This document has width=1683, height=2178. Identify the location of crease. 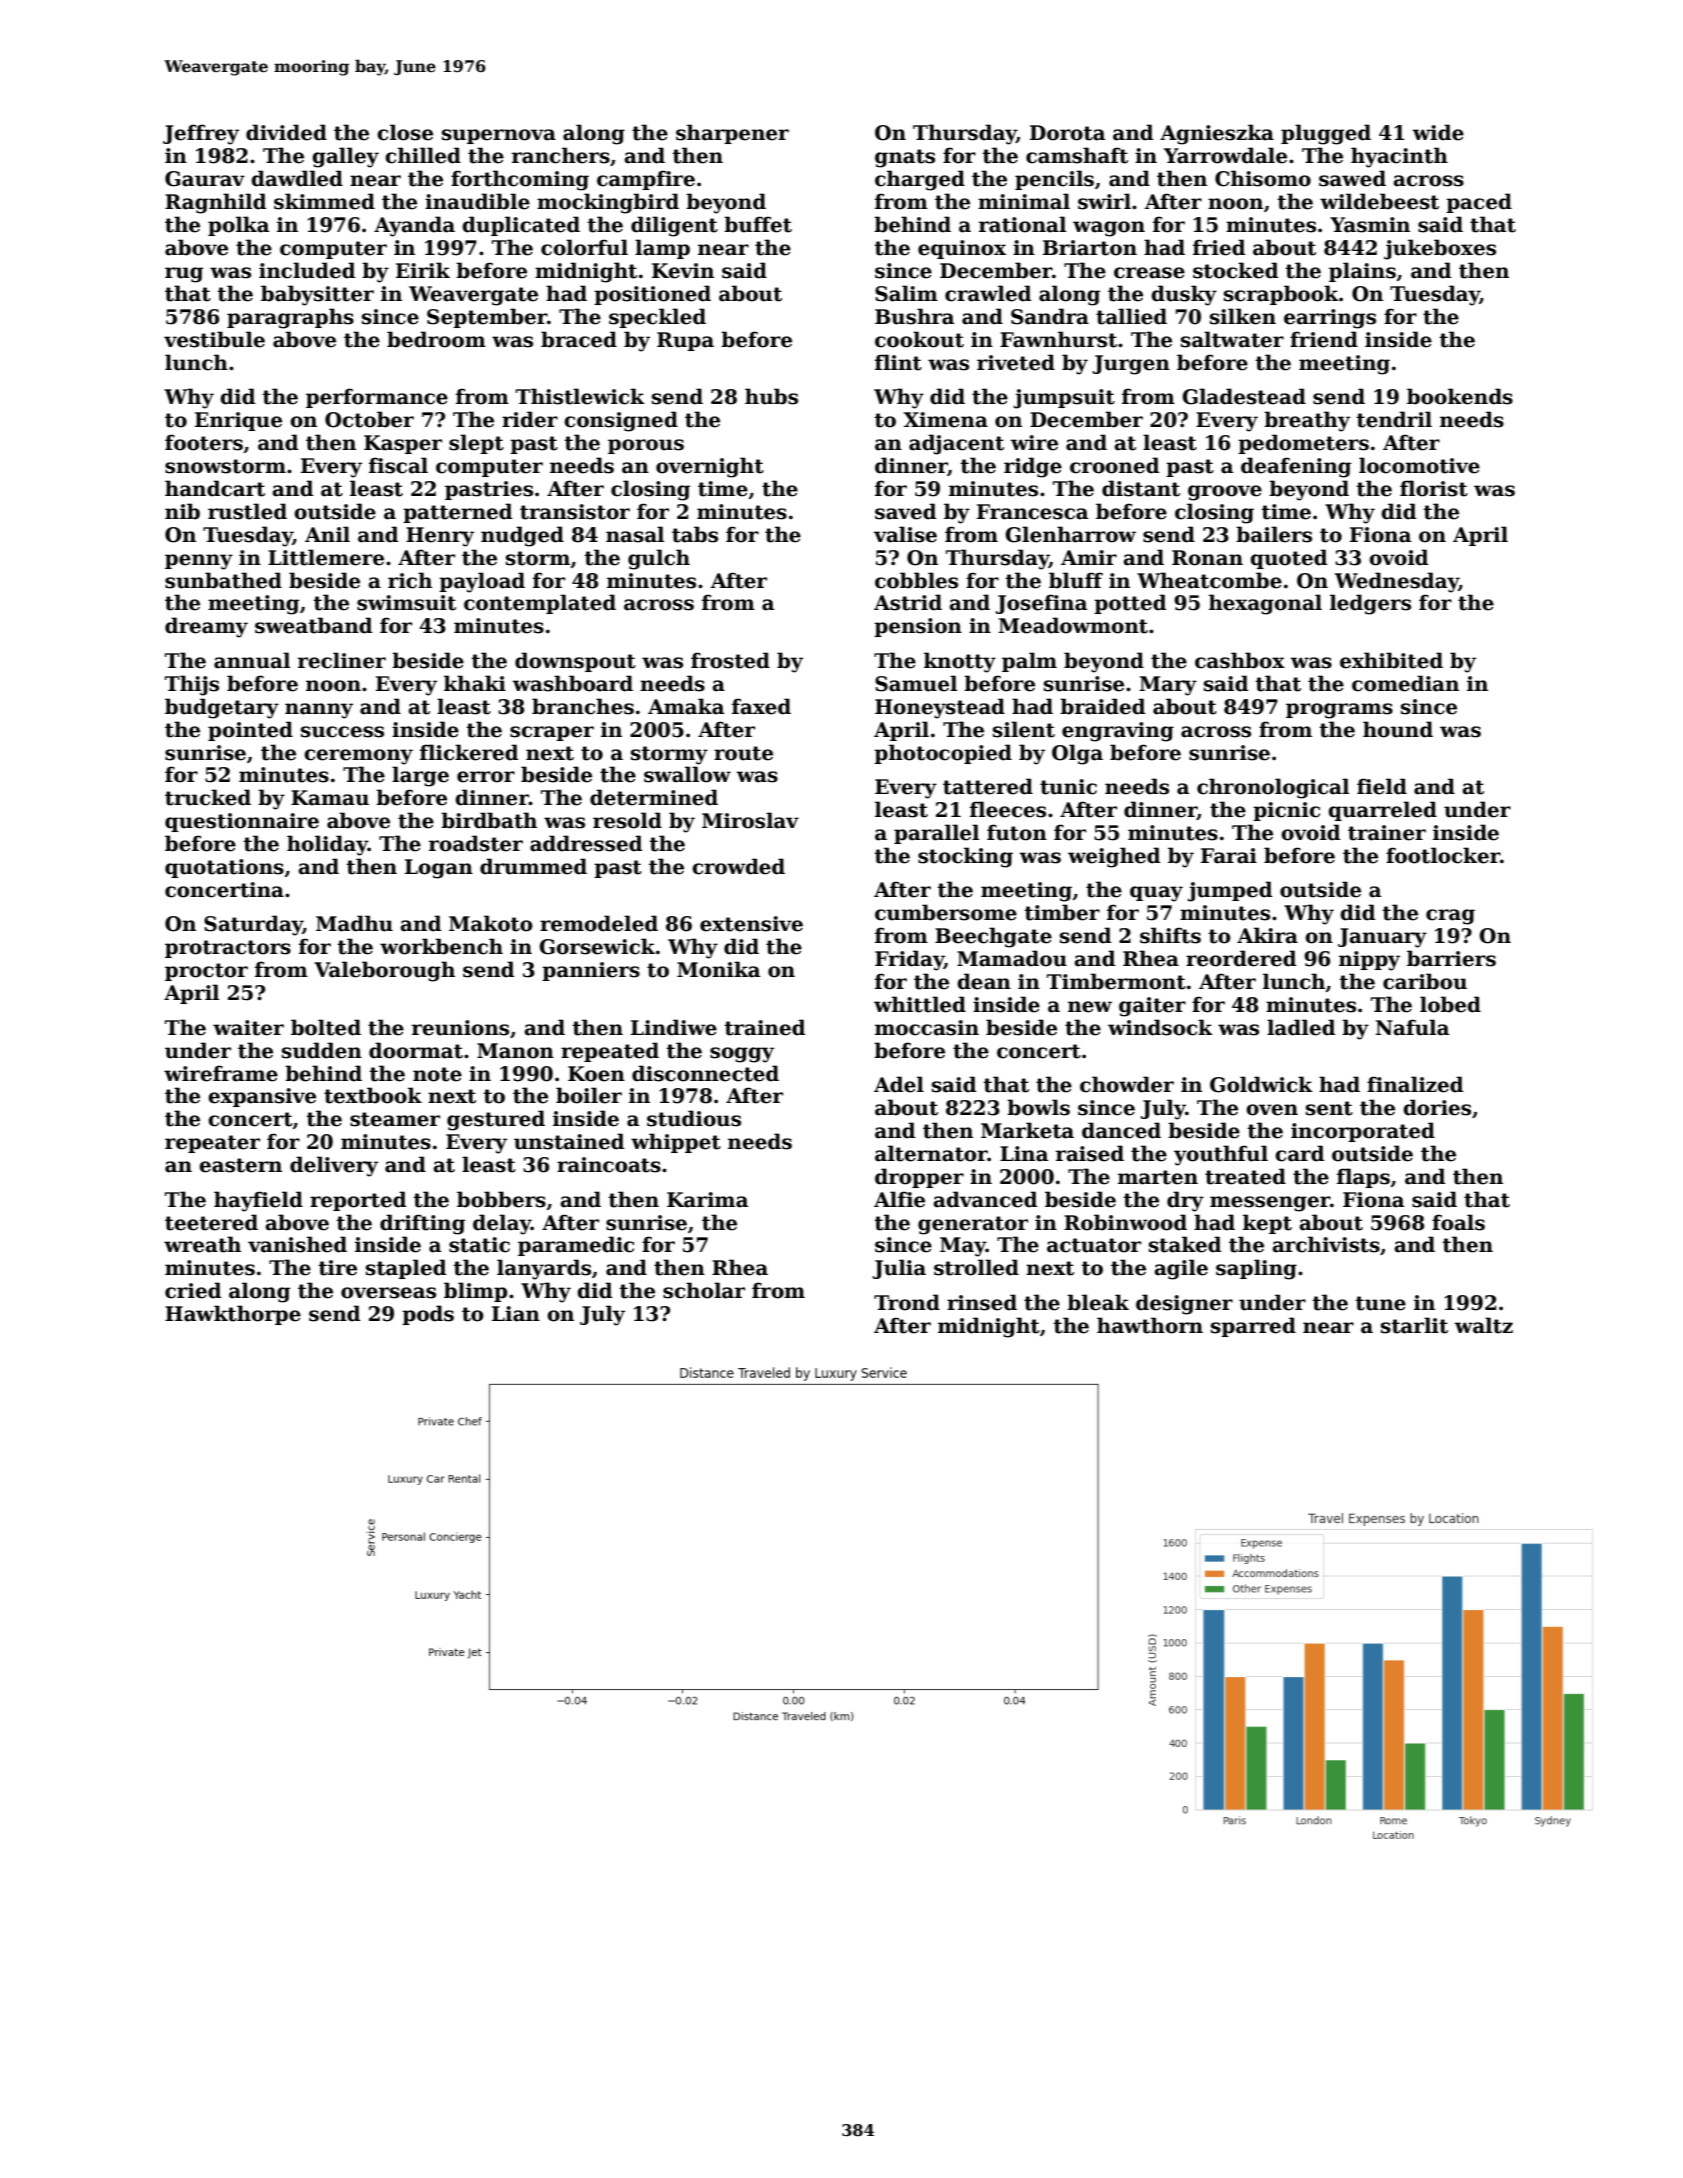
(1149, 273).
